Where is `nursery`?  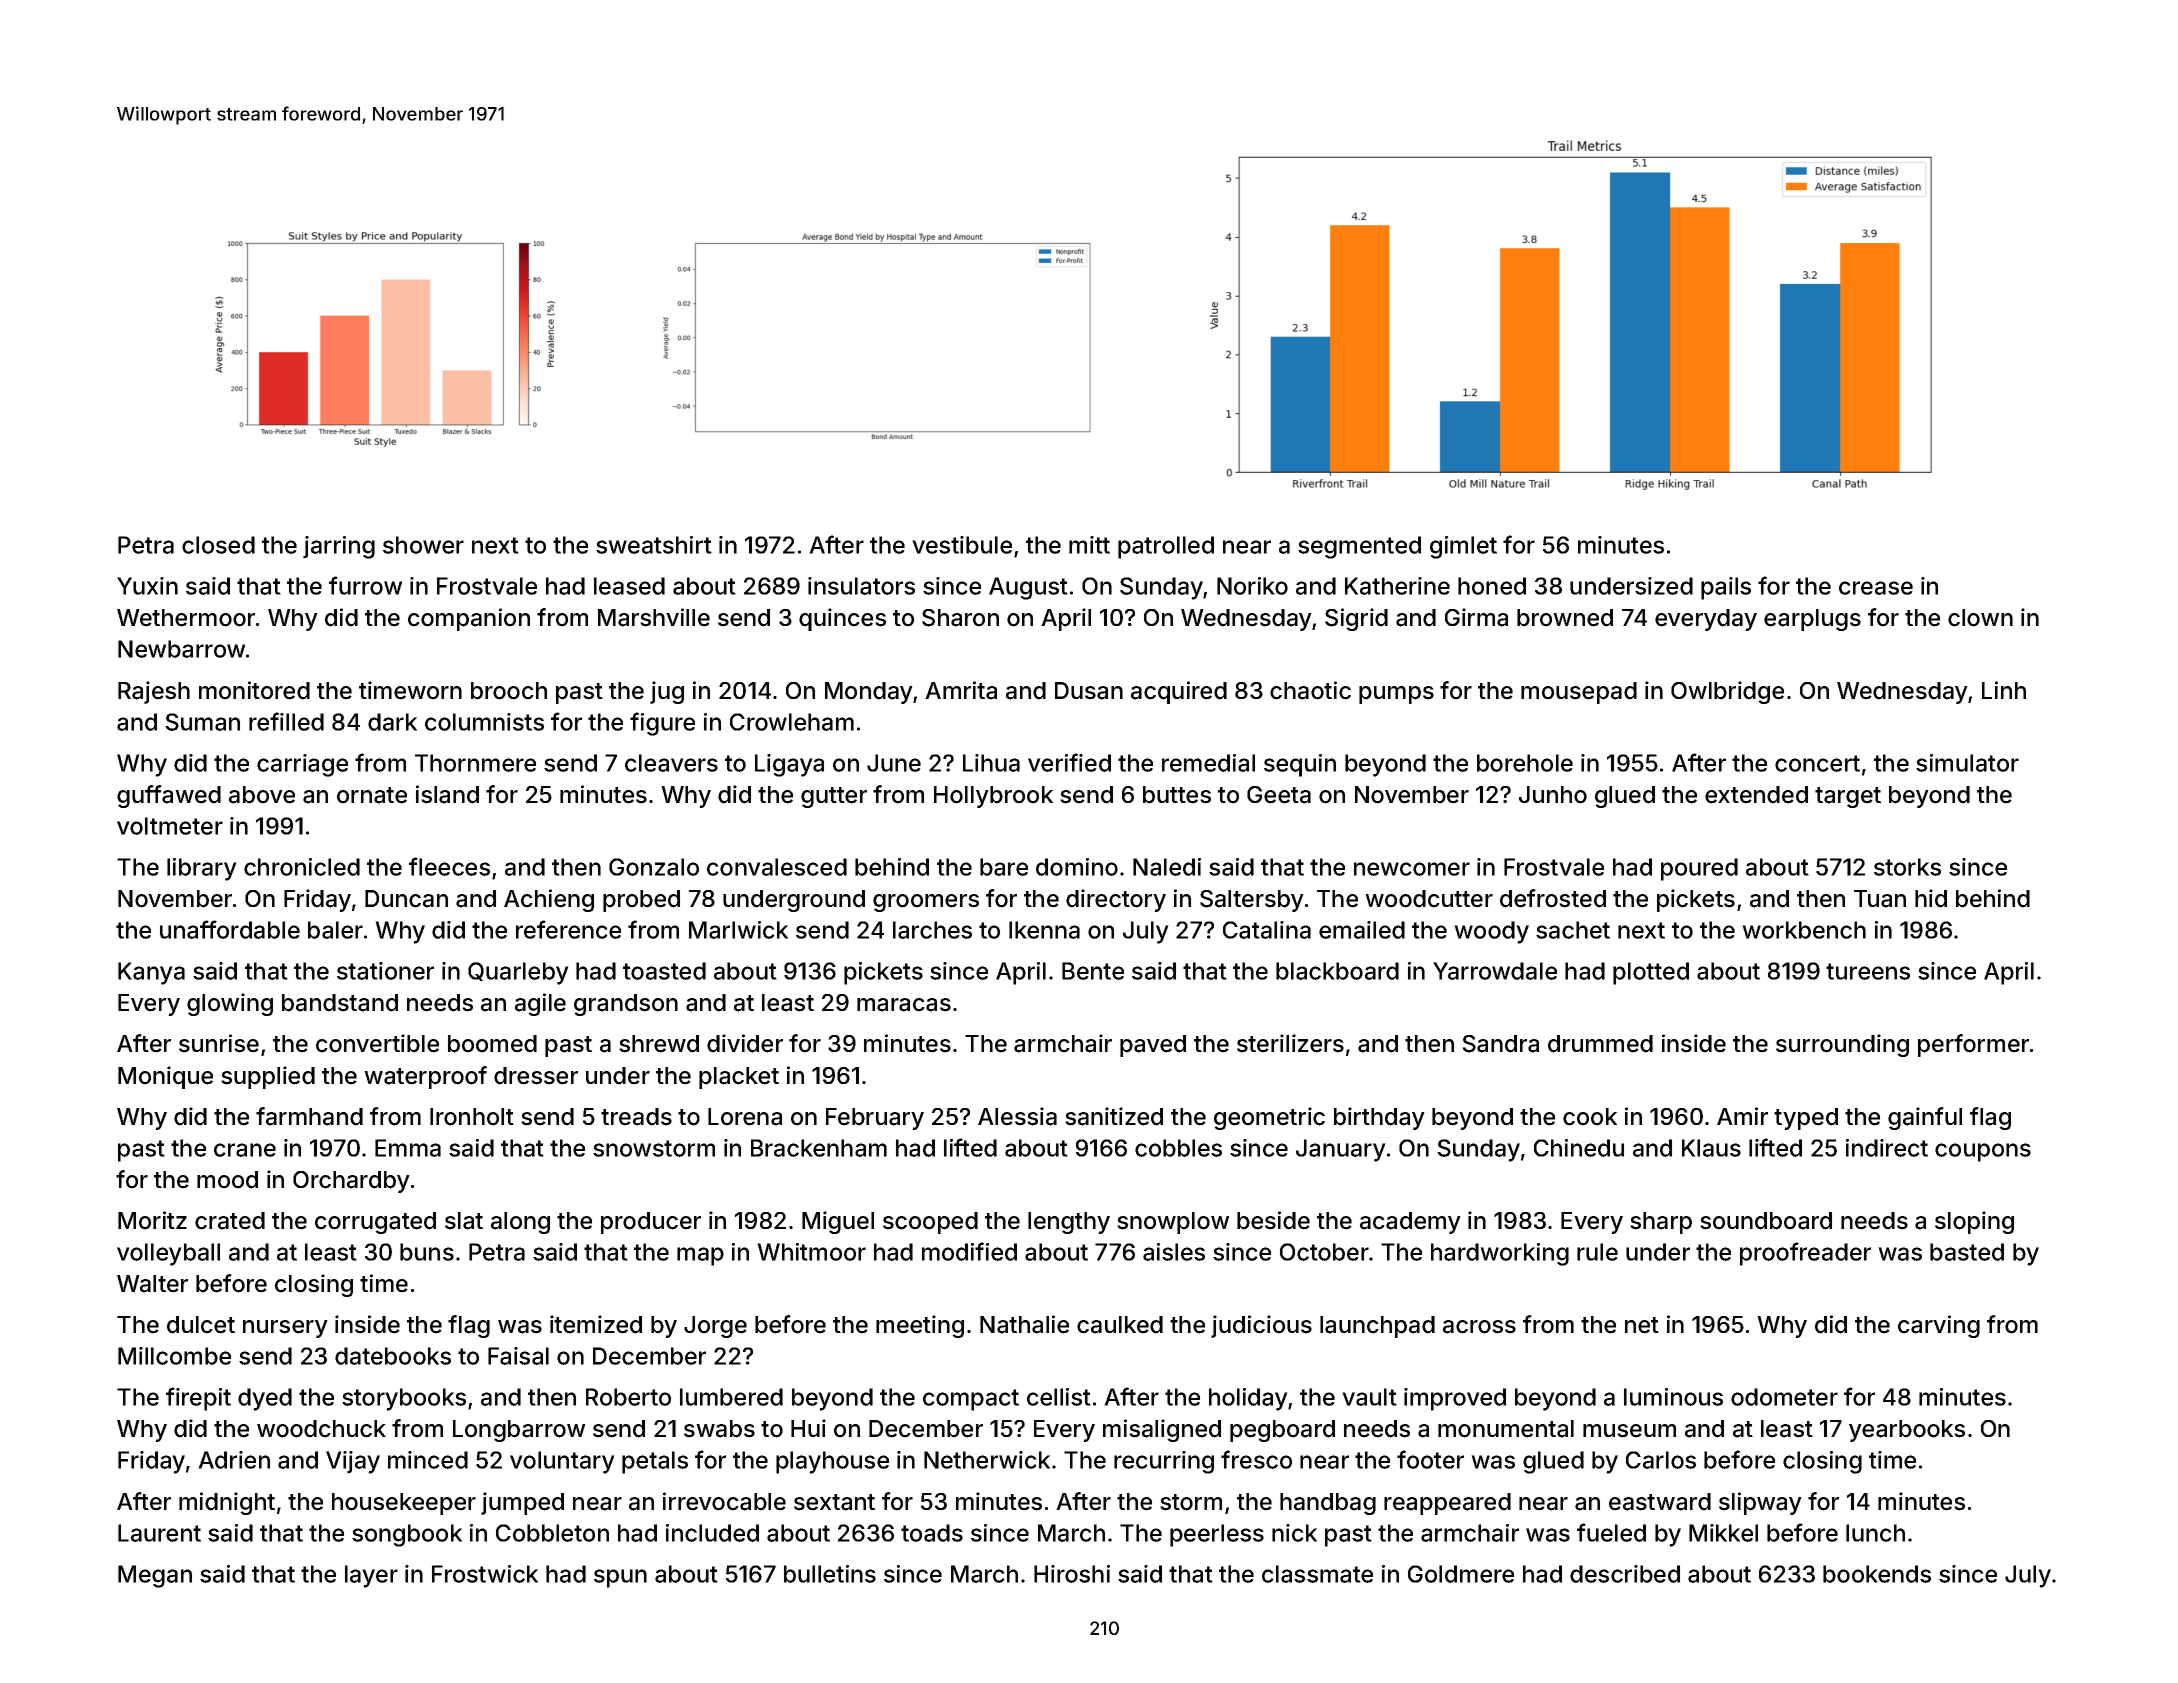
nursery is located at coordinates (285, 1329).
